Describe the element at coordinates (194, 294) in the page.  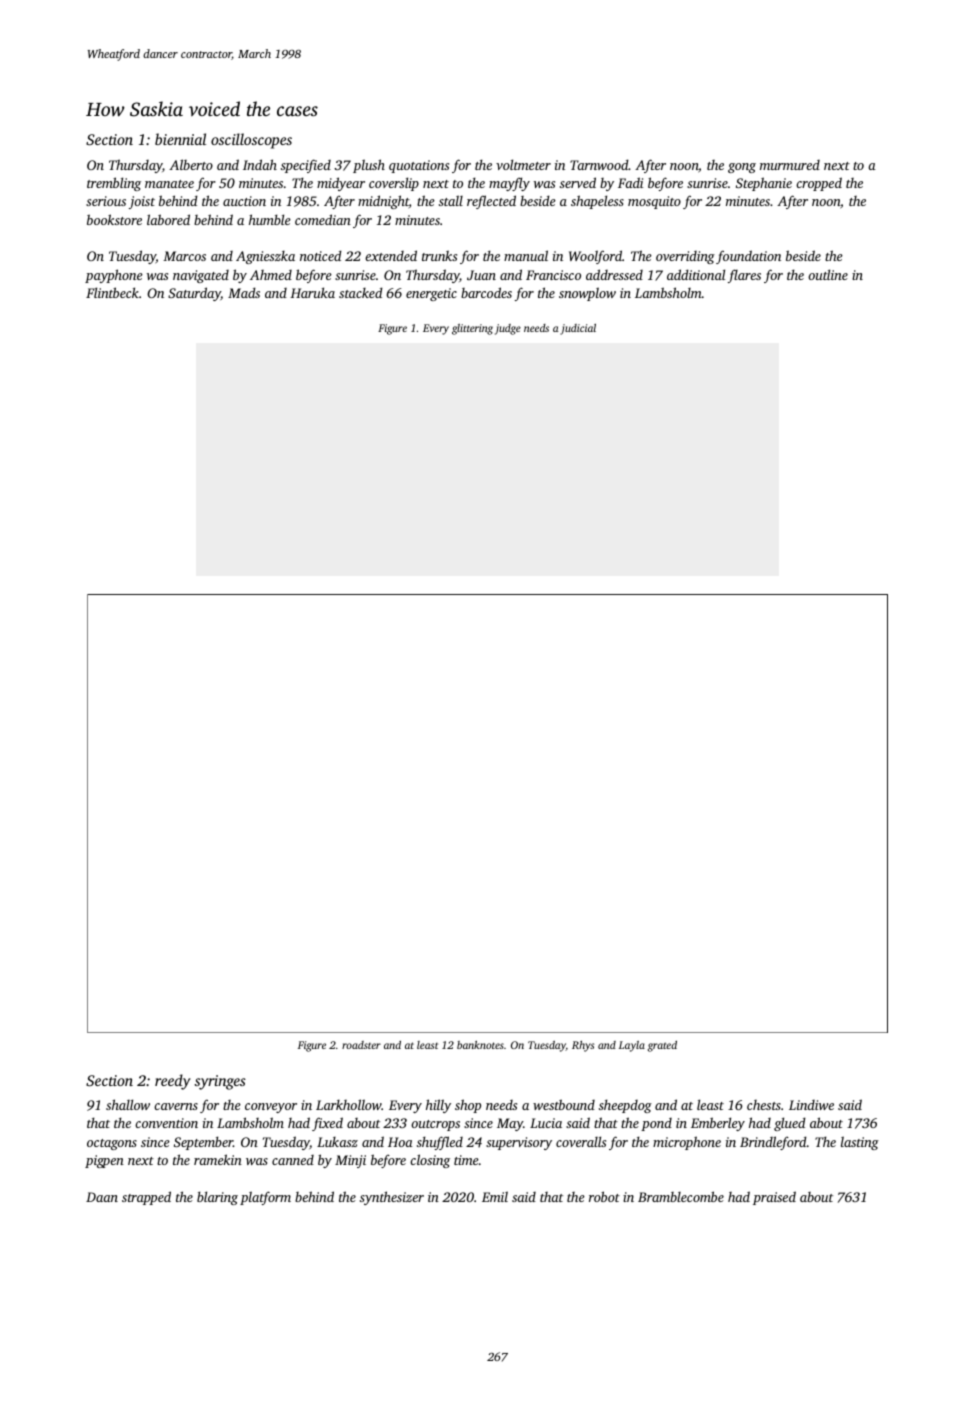
I see `Saturday` at that location.
